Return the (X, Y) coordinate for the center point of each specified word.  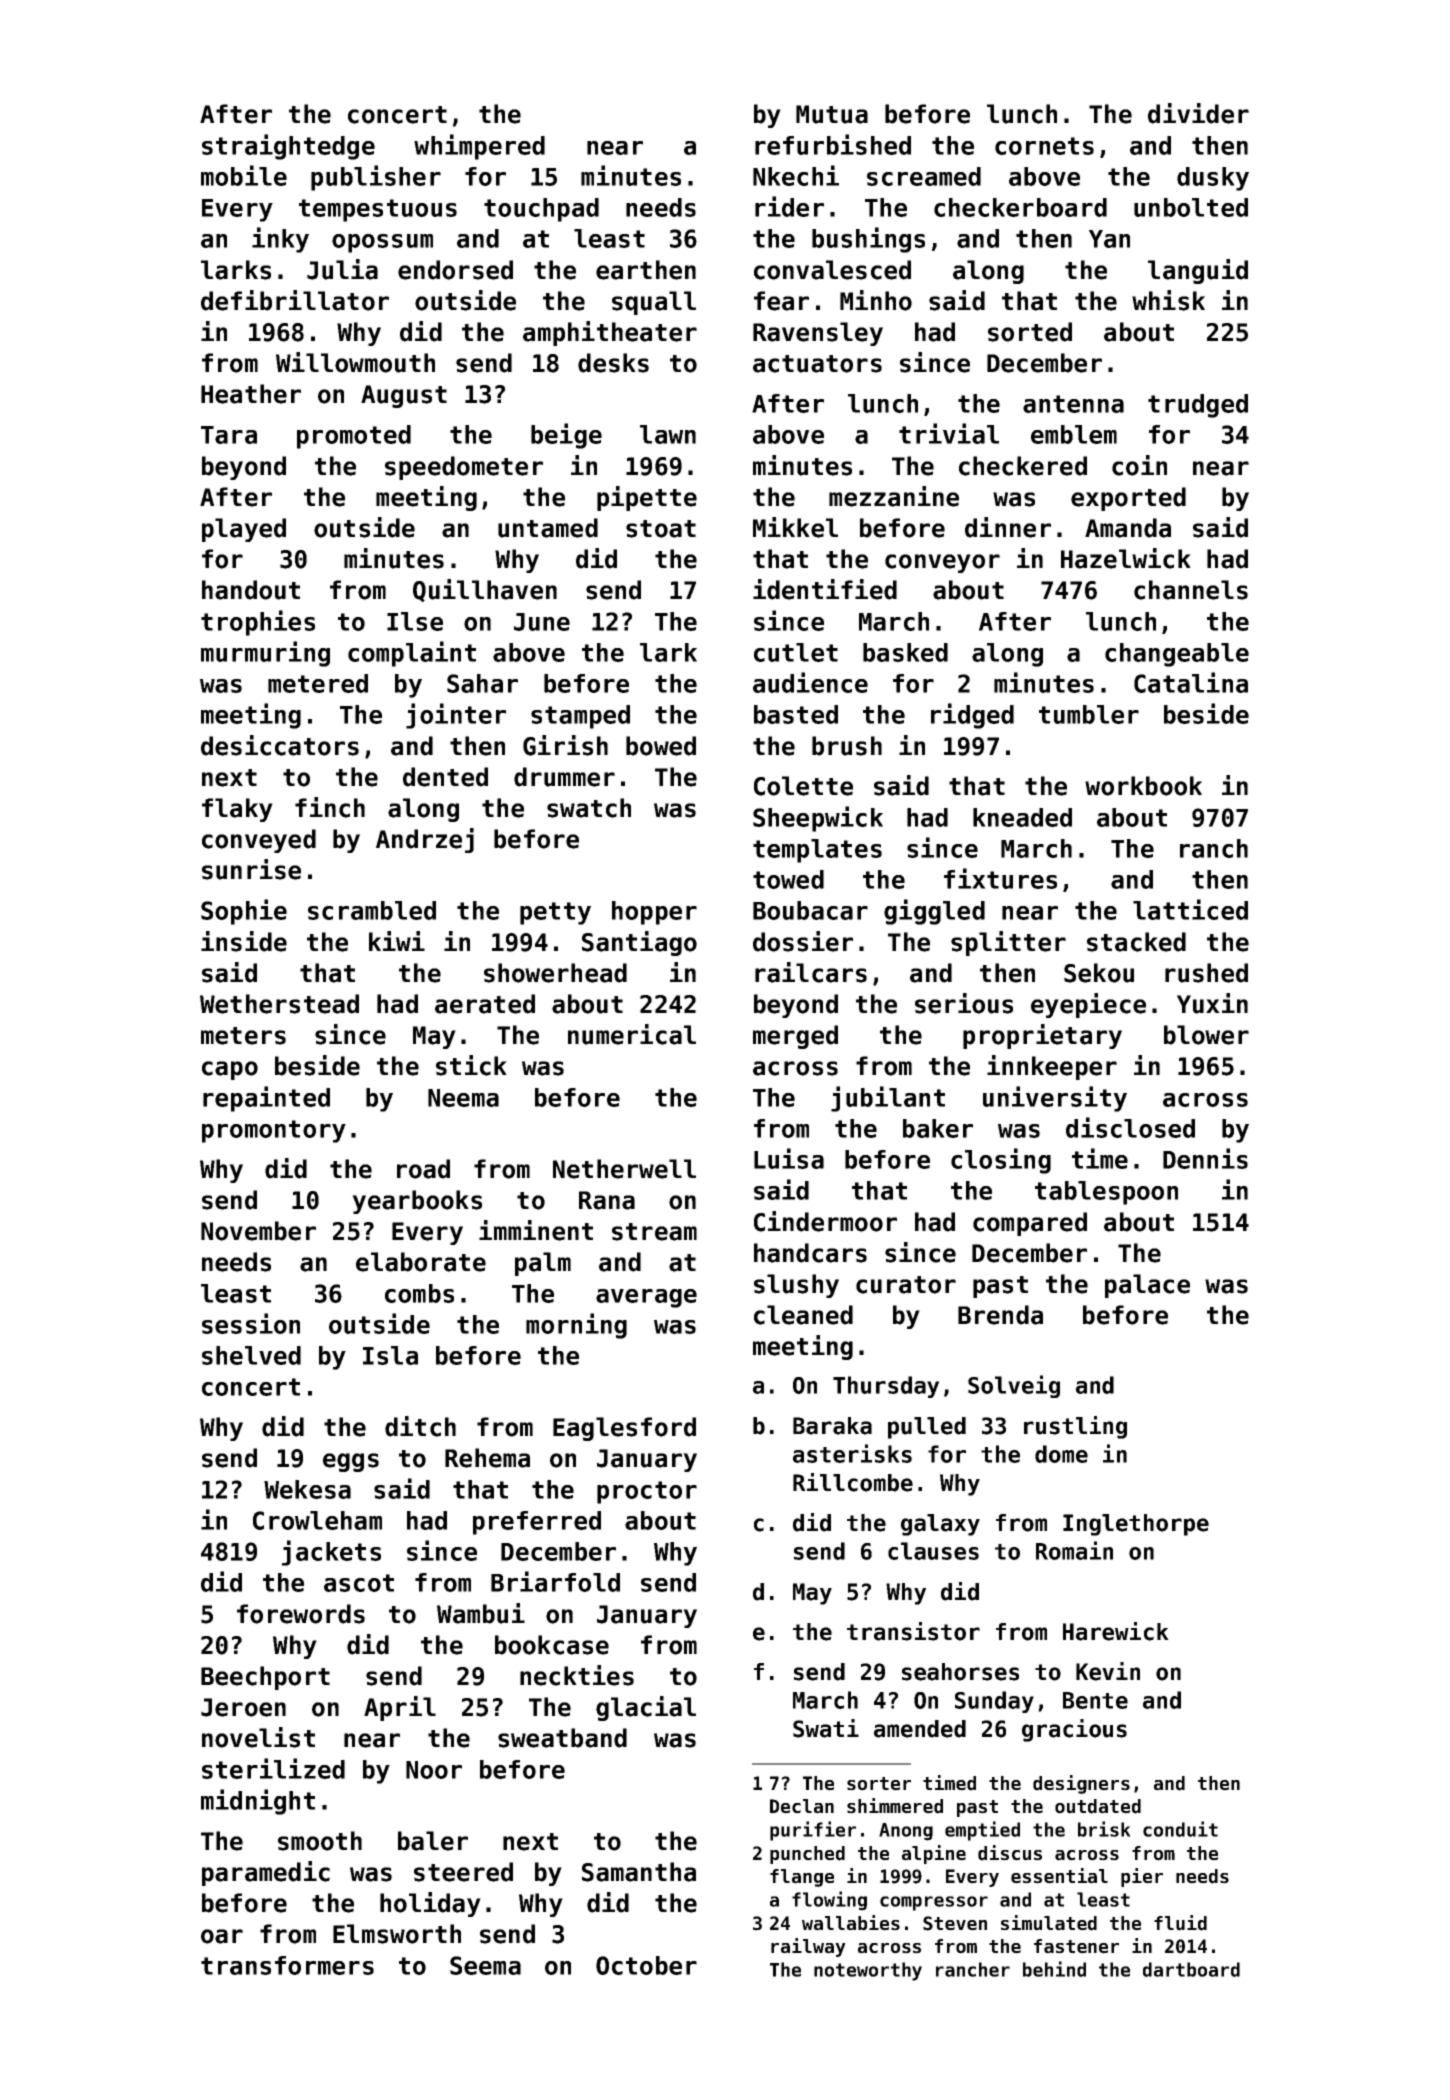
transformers (287, 1965)
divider (1198, 113)
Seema (485, 1965)
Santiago (639, 943)
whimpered (479, 147)
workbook (1143, 786)
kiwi (397, 941)
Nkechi (796, 175)
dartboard (1191, 1969)
